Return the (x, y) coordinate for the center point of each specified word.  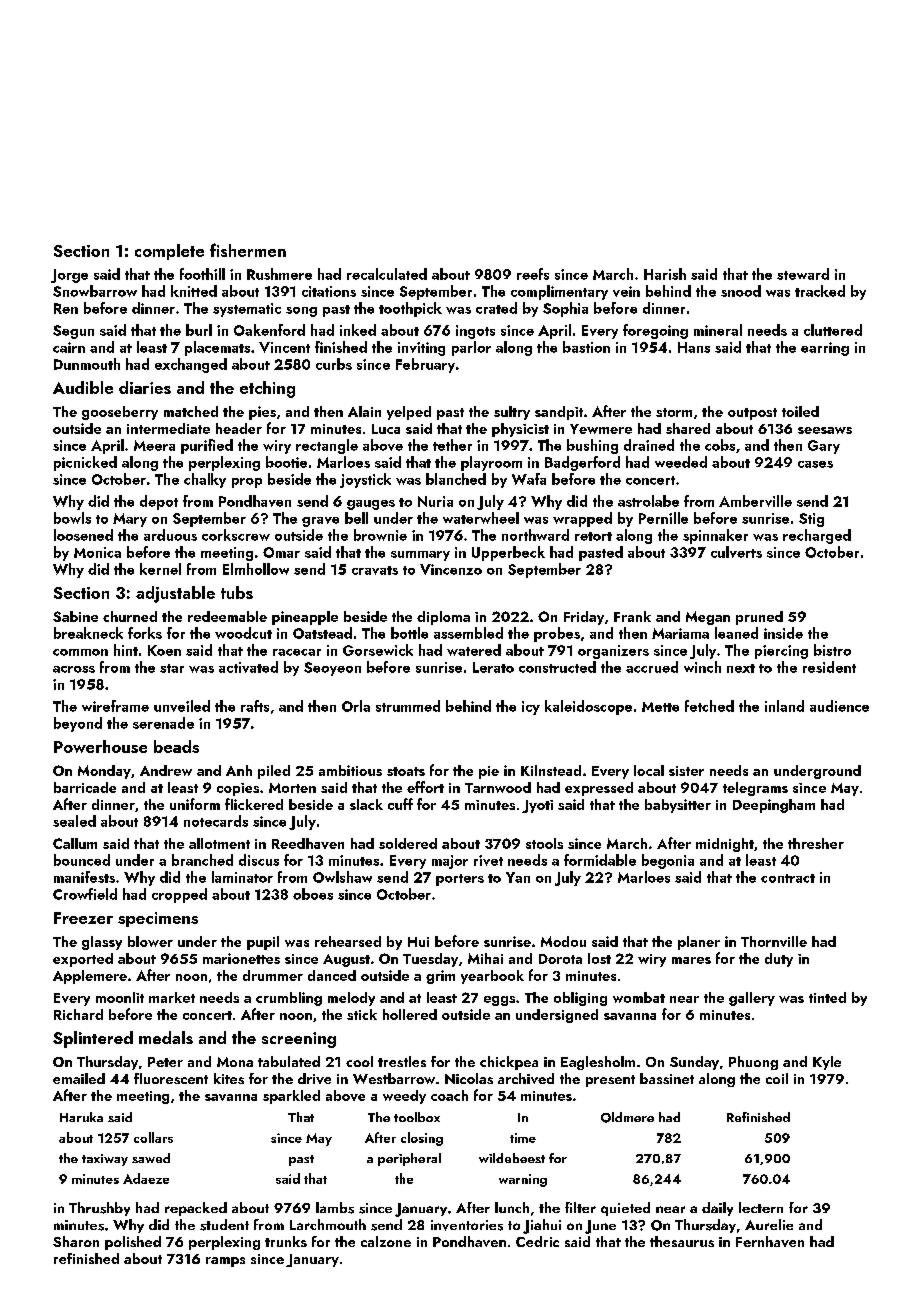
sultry (512, 413)
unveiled (182, 706)
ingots (475, 332)
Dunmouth (87, 364)
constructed (557, 667)
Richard (78, 1014)
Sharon (76, 1241)
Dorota (560, 959)
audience (839, 706)
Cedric (537, 1241)
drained (649, 445)
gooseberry (120, 413)
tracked (820, 291)
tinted (827, 997)
